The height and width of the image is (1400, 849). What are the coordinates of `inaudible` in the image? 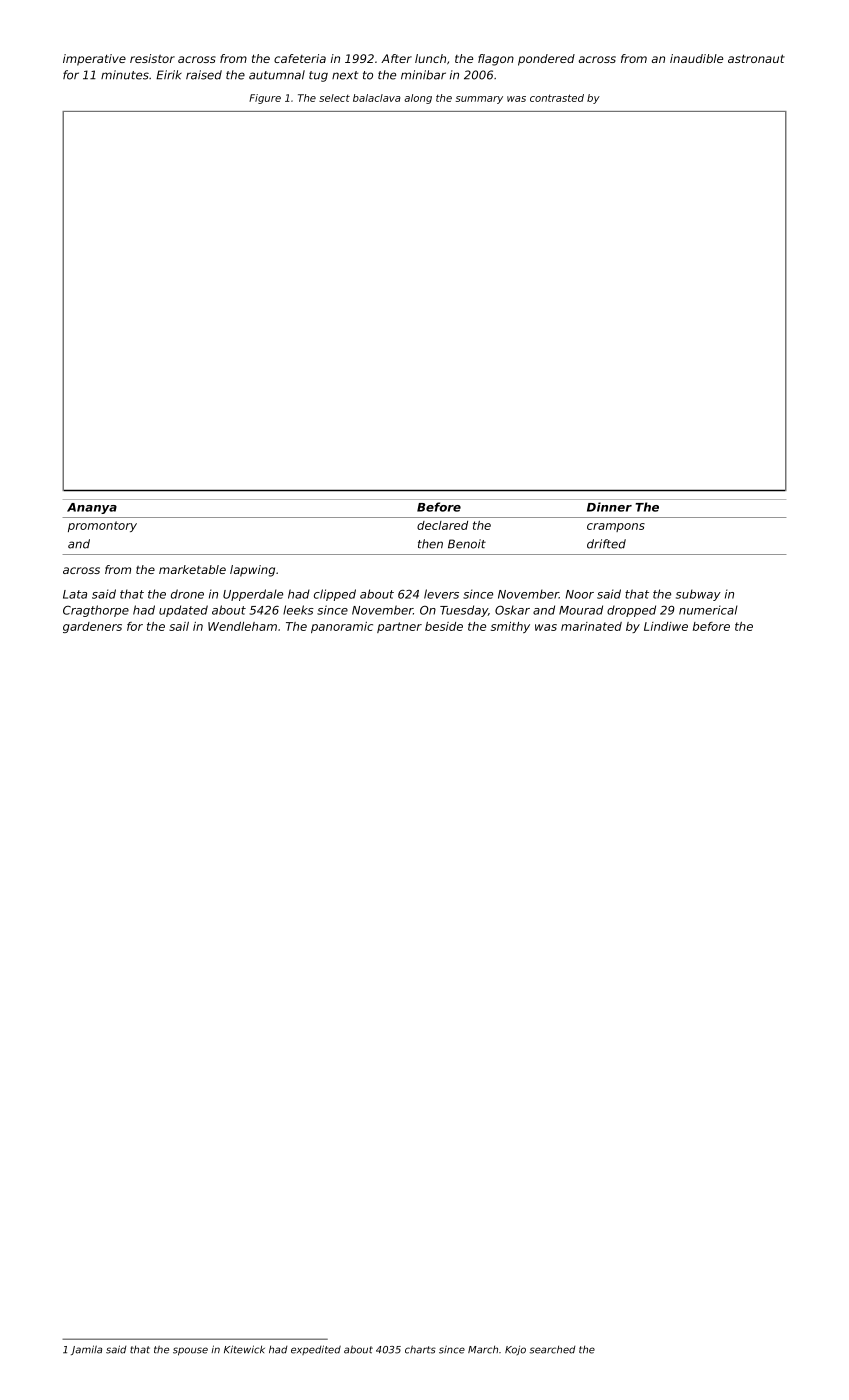 It's located at (696, 58).
